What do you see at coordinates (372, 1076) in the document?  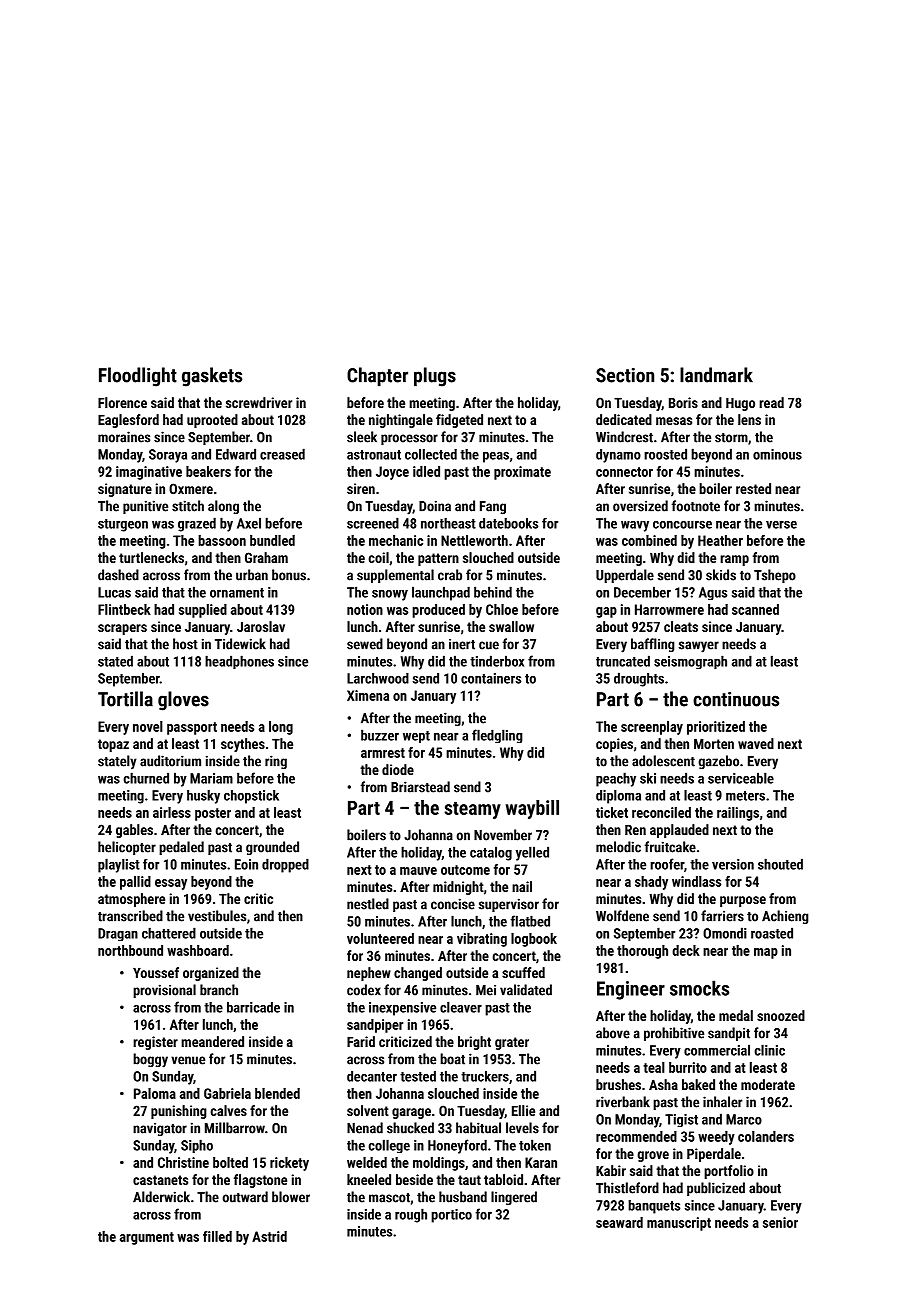 I see `decanter` at bounding box center [372, 1076].
